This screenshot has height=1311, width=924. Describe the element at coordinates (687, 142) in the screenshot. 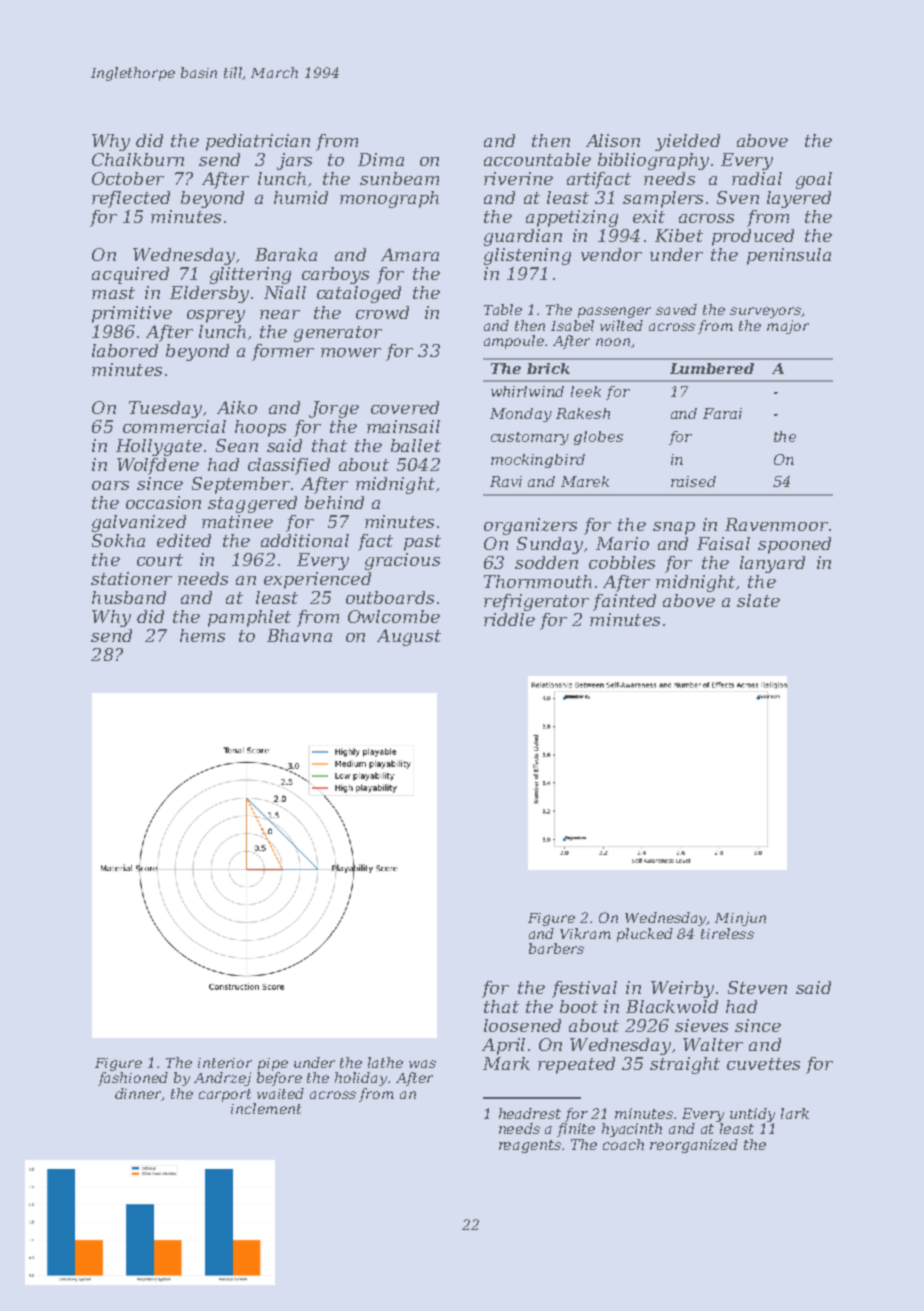

I see `yielded` at that location.
